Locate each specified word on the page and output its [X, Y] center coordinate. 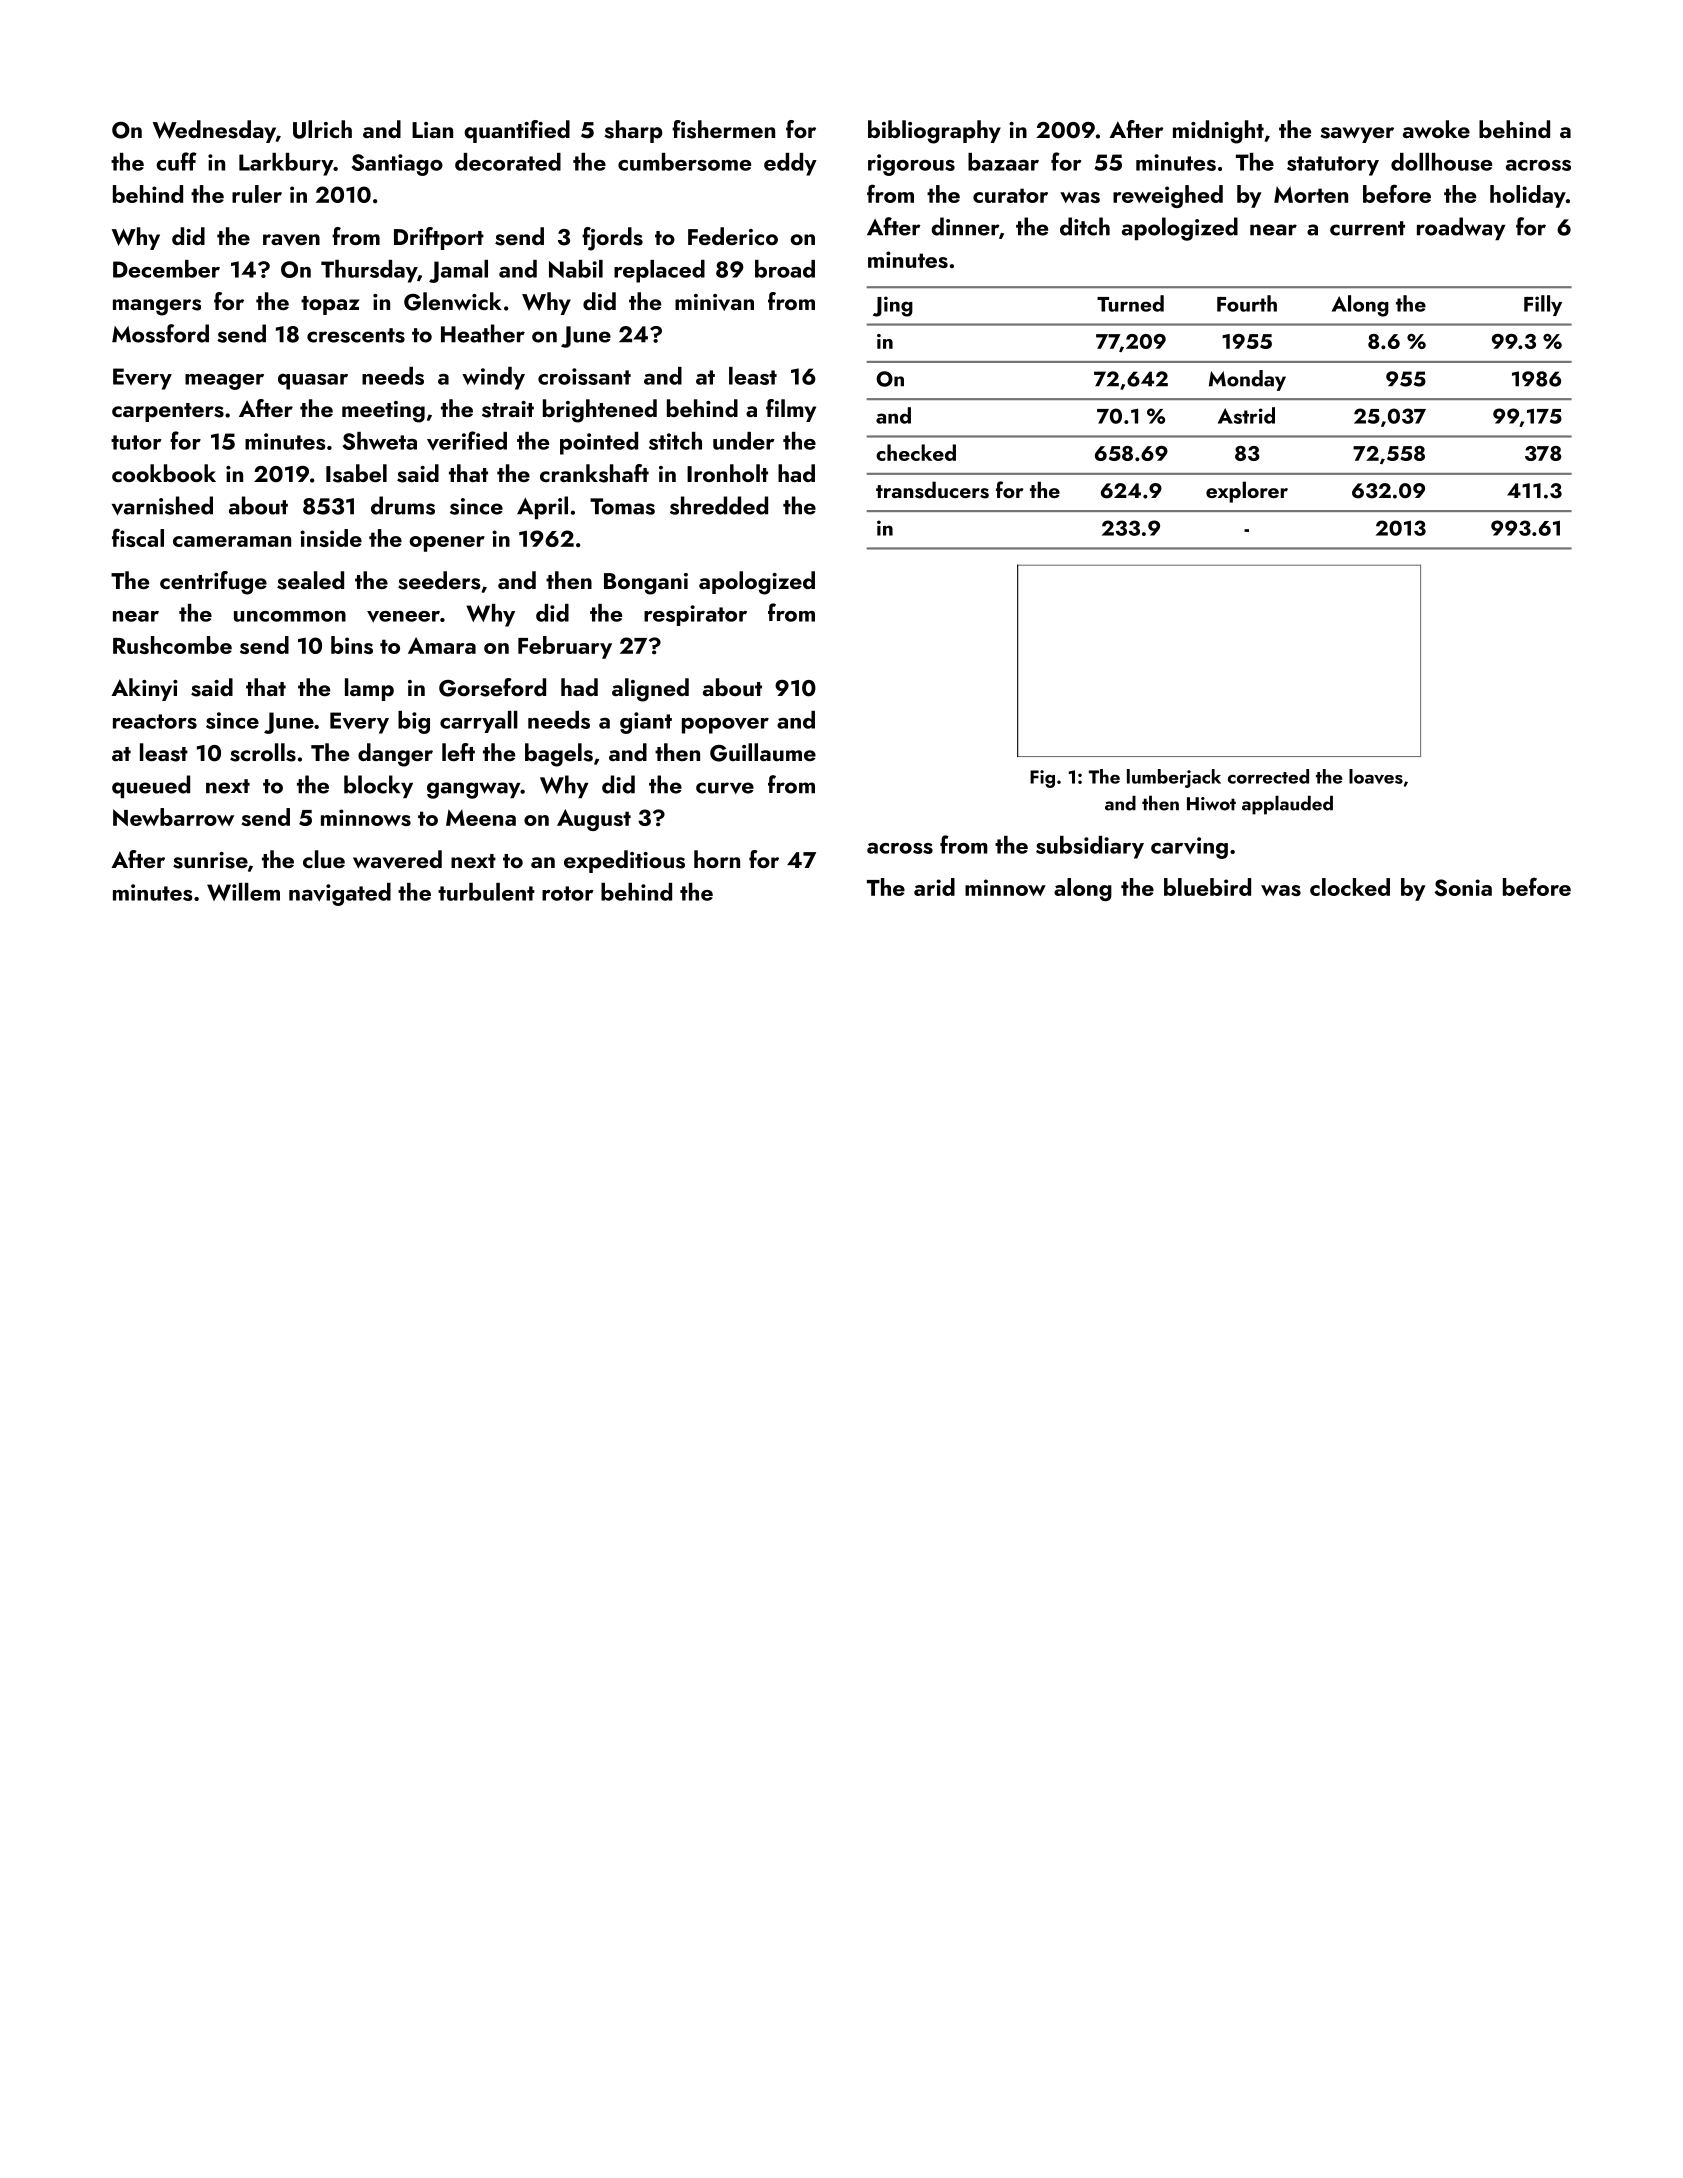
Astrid [1246, 415]
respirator [695, 615]
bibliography [934, 132]
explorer [1247, 492]
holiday [1528, 196]
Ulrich [322, 129]
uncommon [290, 616]
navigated [340, 894]
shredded [719, 505]
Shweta [380, 441]
